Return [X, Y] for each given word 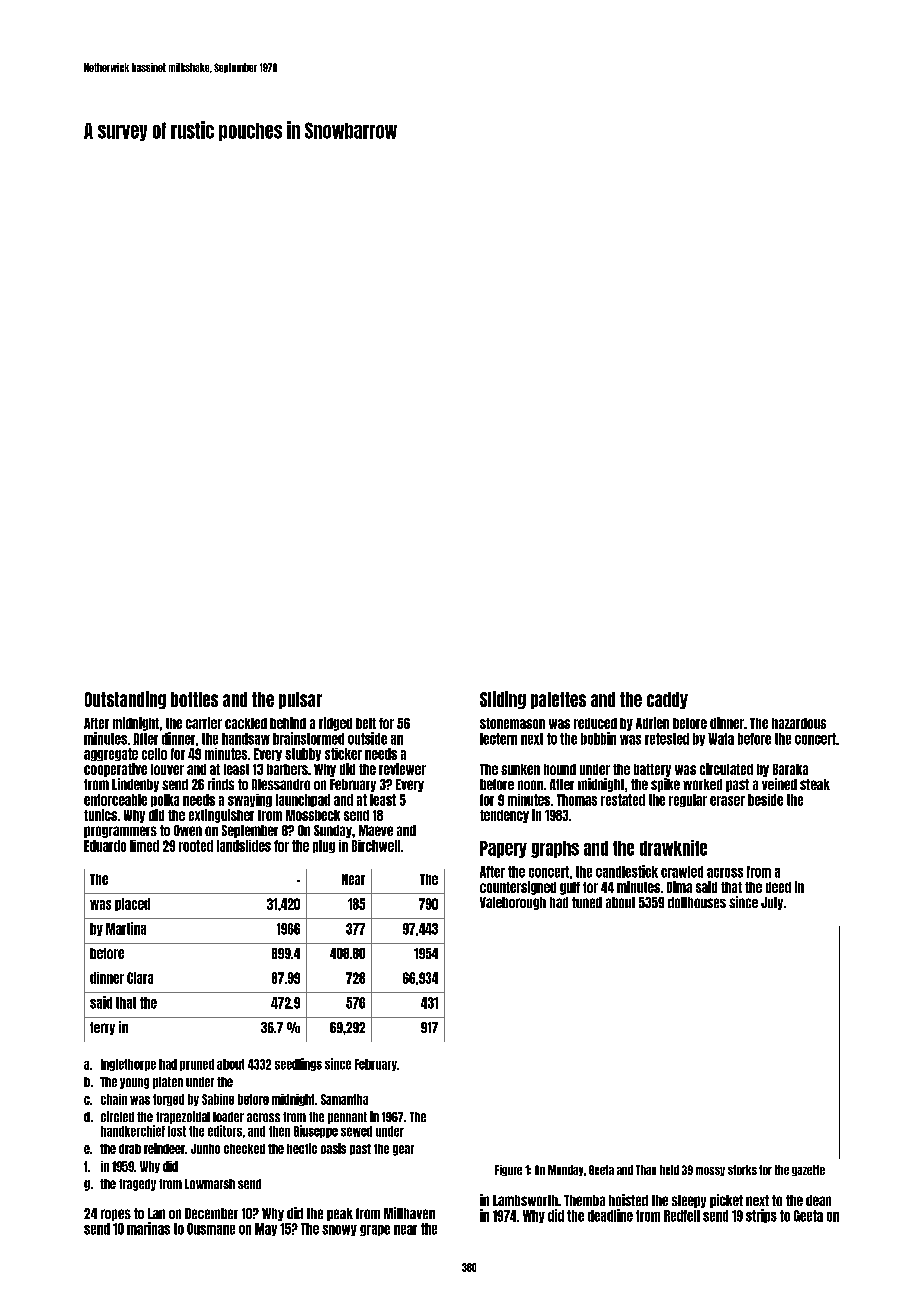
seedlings [298, 1064]
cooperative [115, 770]
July [772, 903]
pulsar [300, 700]
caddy [667, 700]
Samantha [344, 1099]
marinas [148, 1228]
